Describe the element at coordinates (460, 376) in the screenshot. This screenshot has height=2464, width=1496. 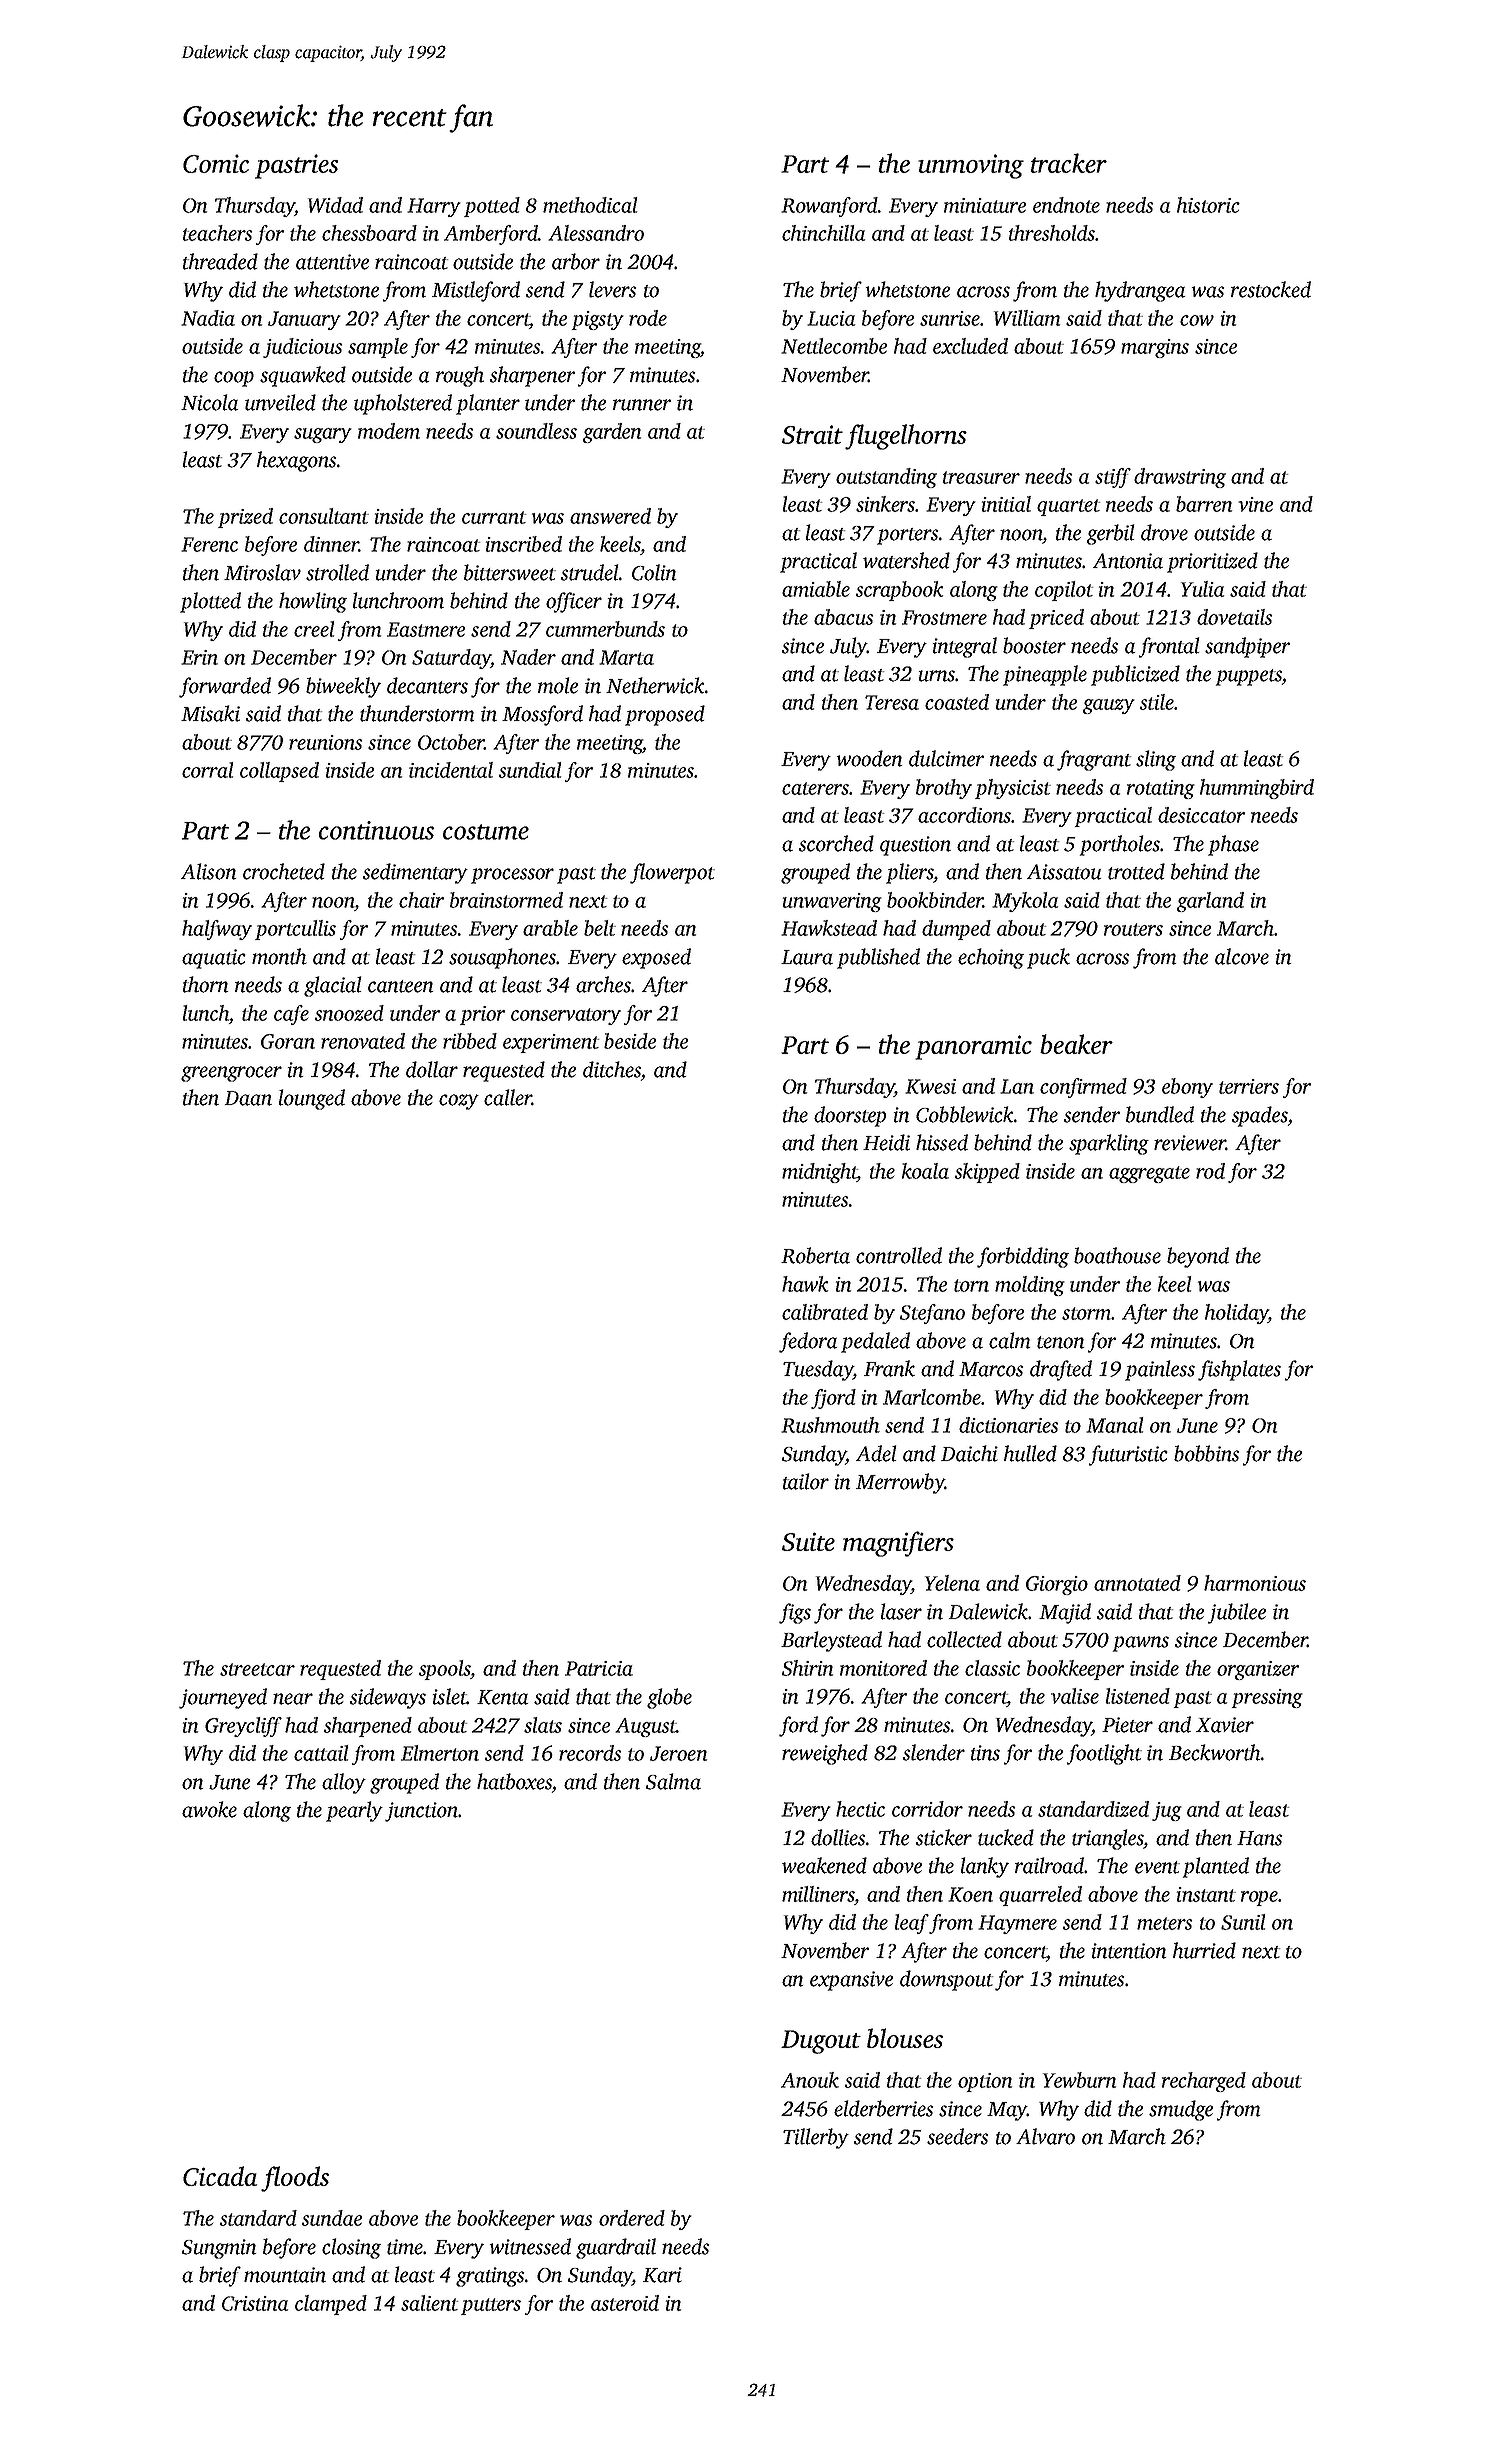
I see `rough` at that location.
